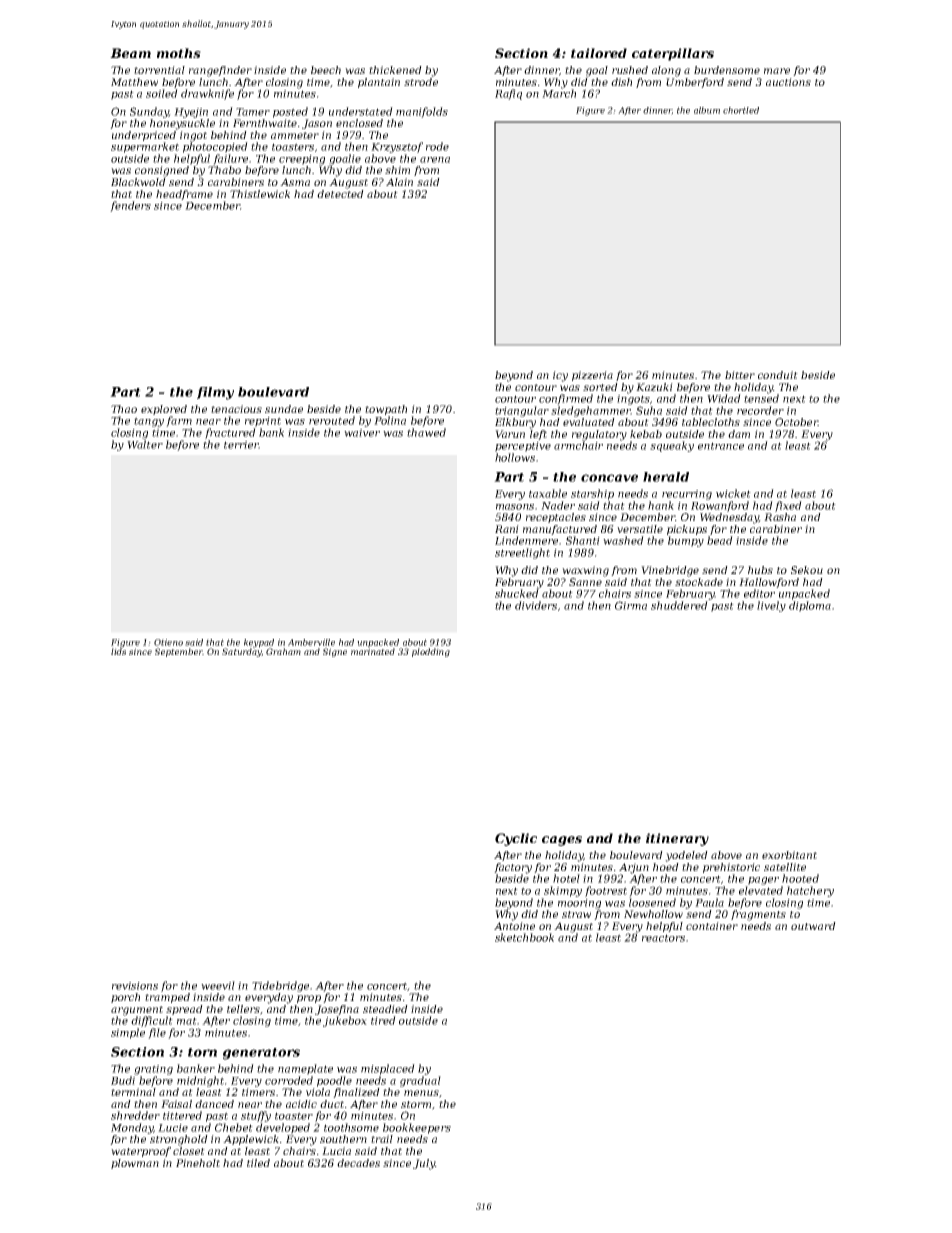  Describe the element at coordinates (810, 606) in the document. I see `diploma` at that location.
